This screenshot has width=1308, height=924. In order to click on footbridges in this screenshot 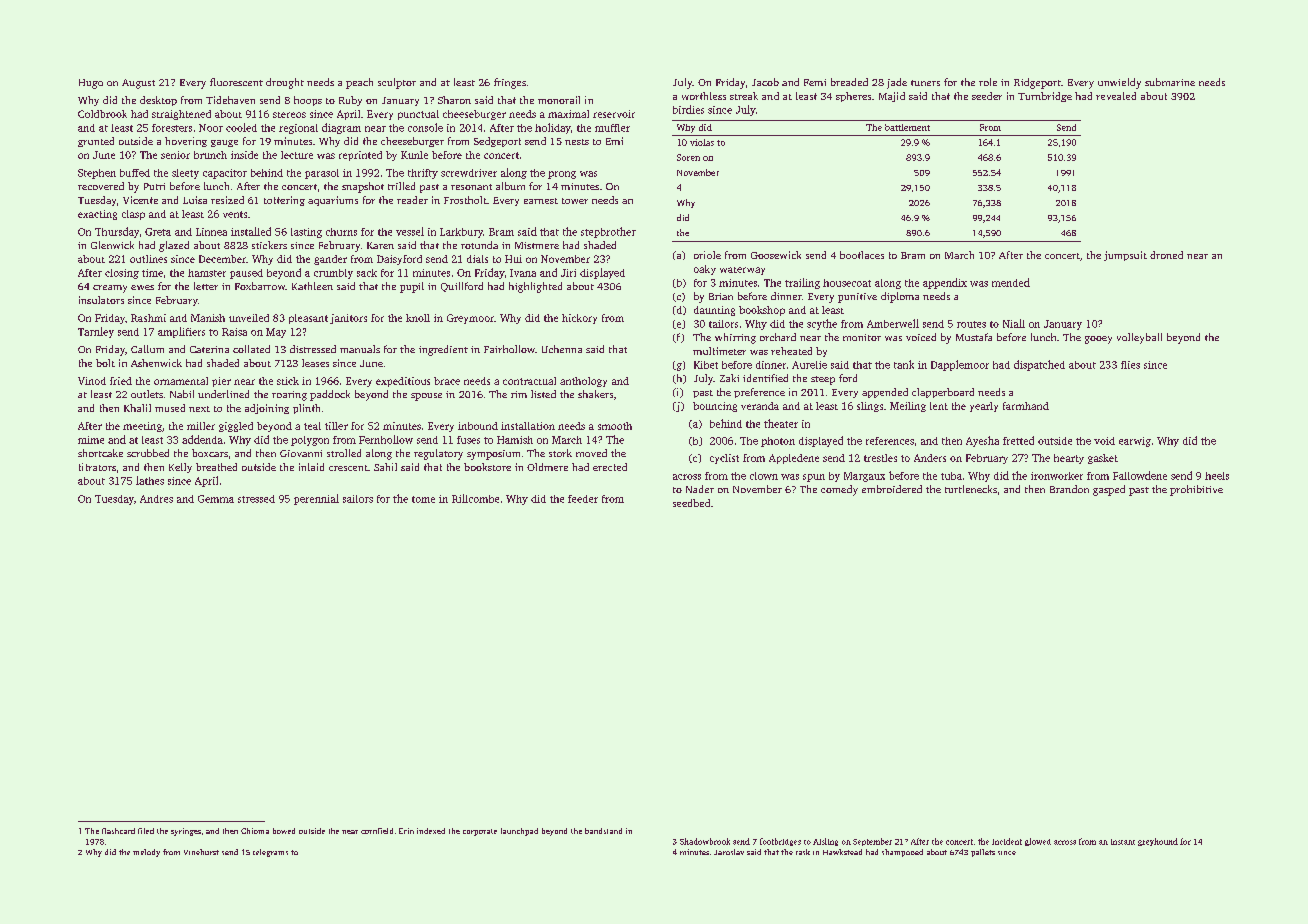, I will do `click(780, 842)`.
